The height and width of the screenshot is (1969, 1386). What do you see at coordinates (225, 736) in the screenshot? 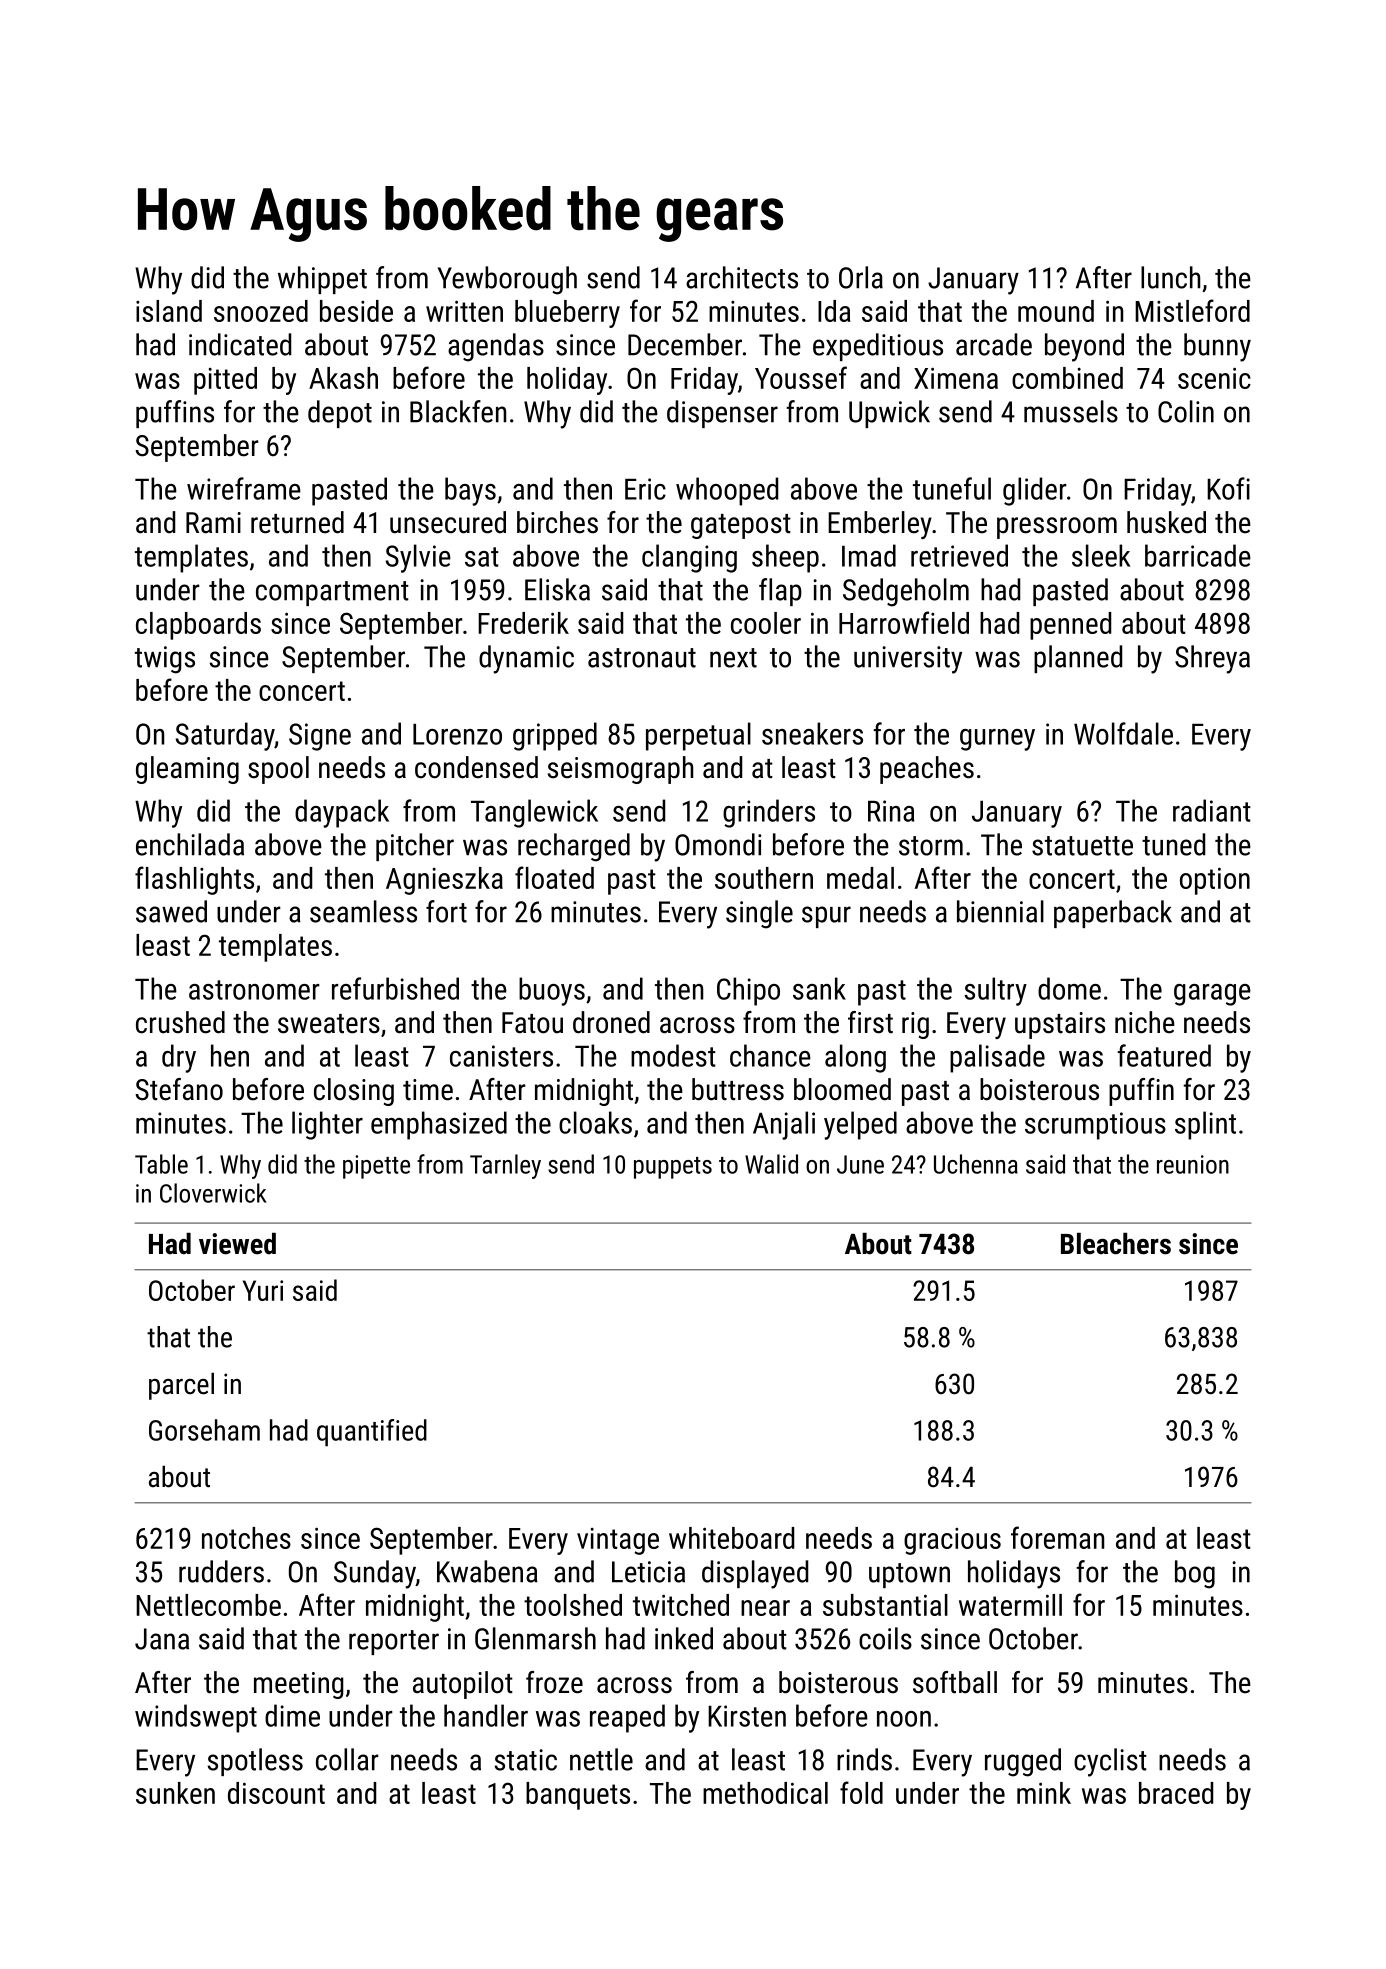
I see `Saturday` at bounding box center [225, 736].
